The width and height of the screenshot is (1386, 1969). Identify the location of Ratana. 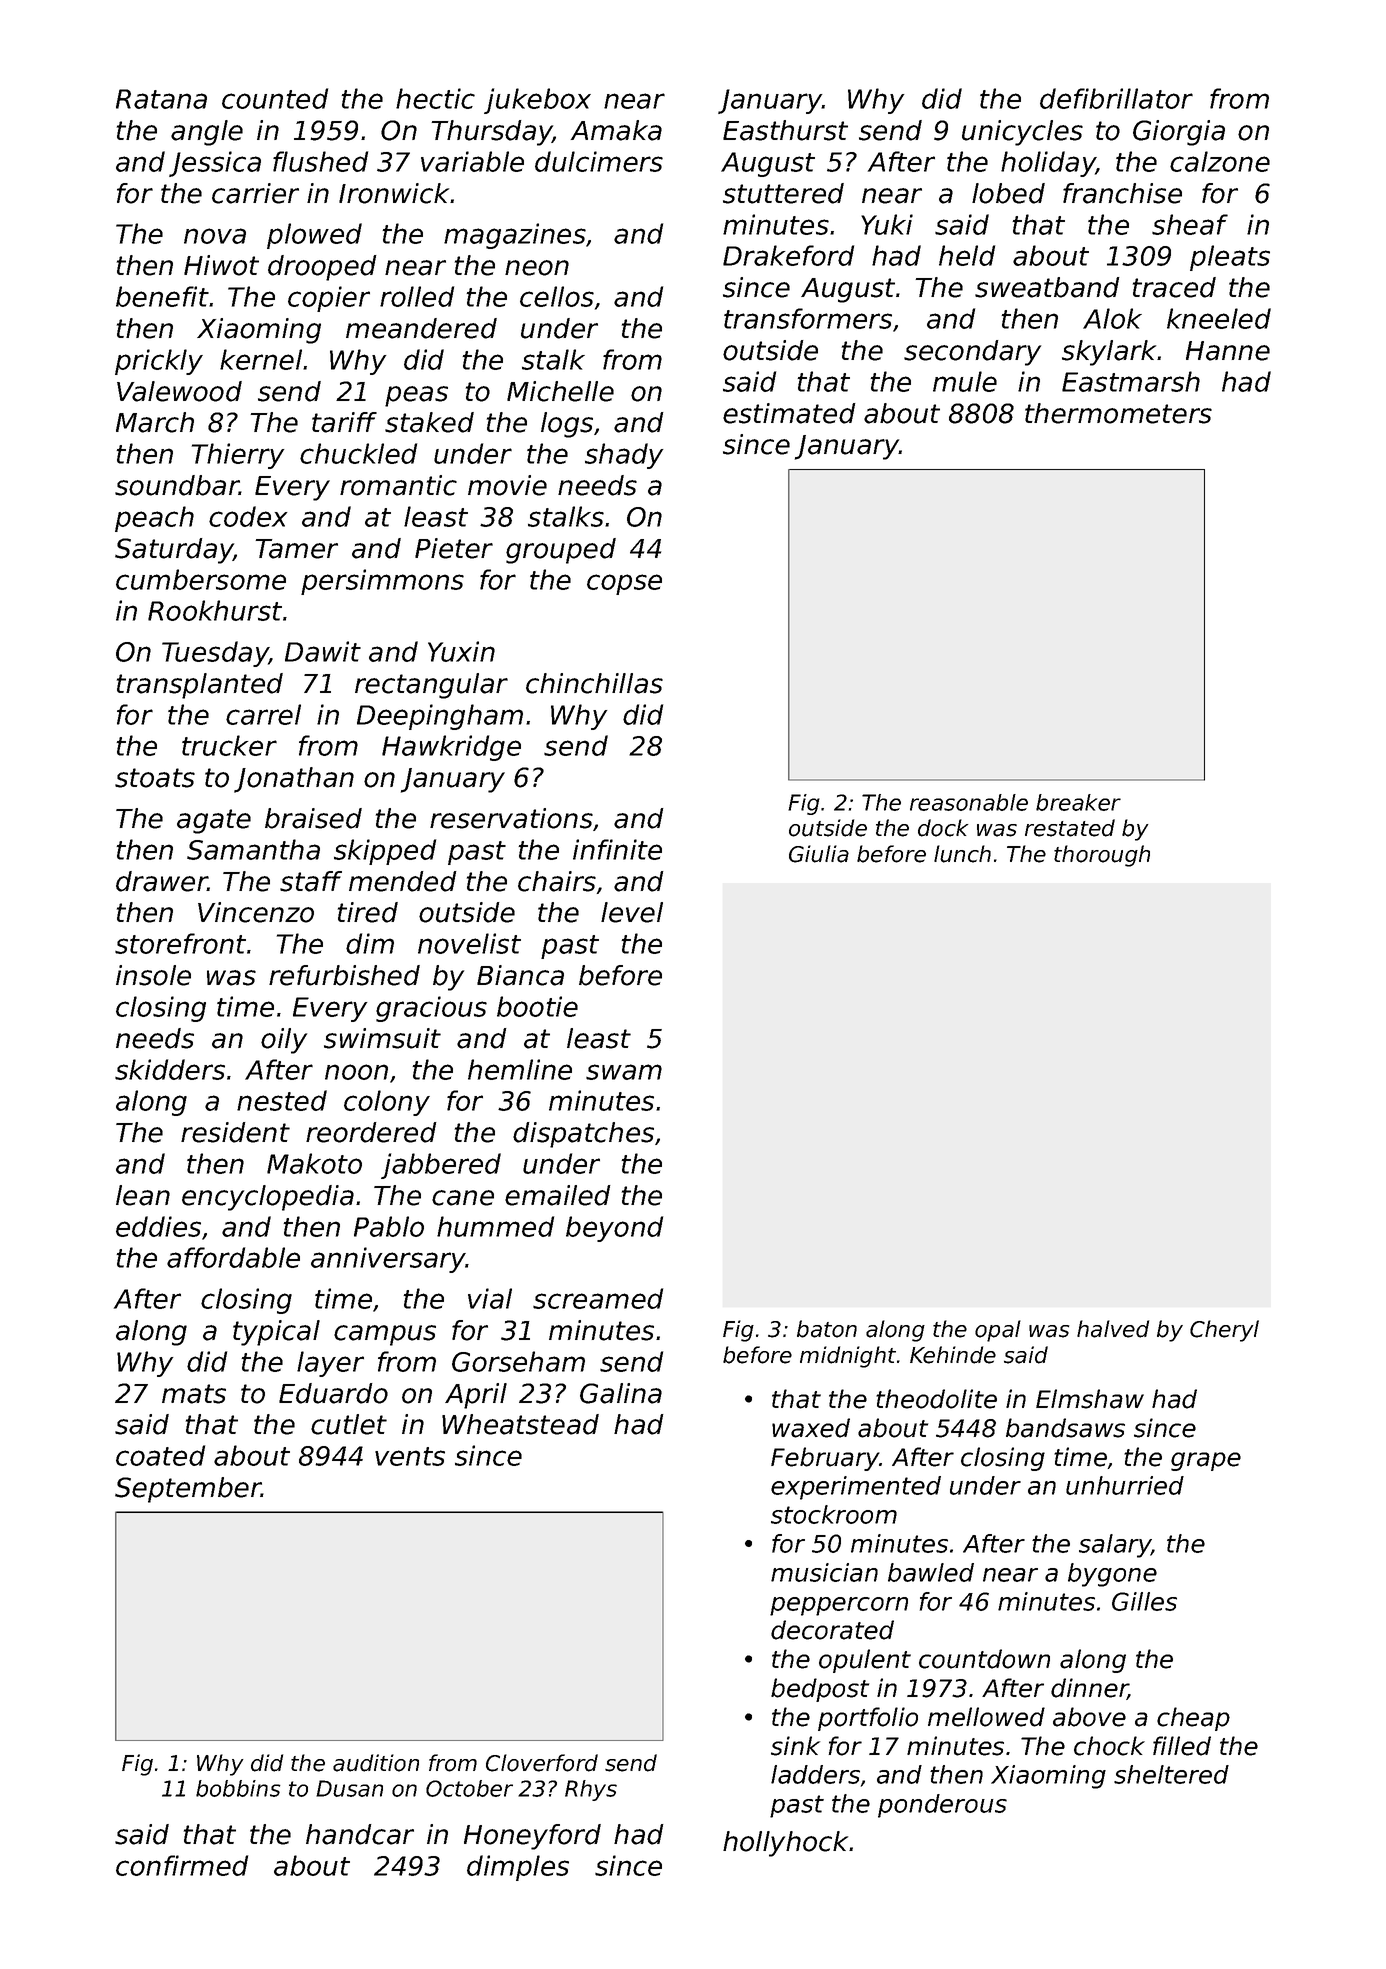
(161, 99).
